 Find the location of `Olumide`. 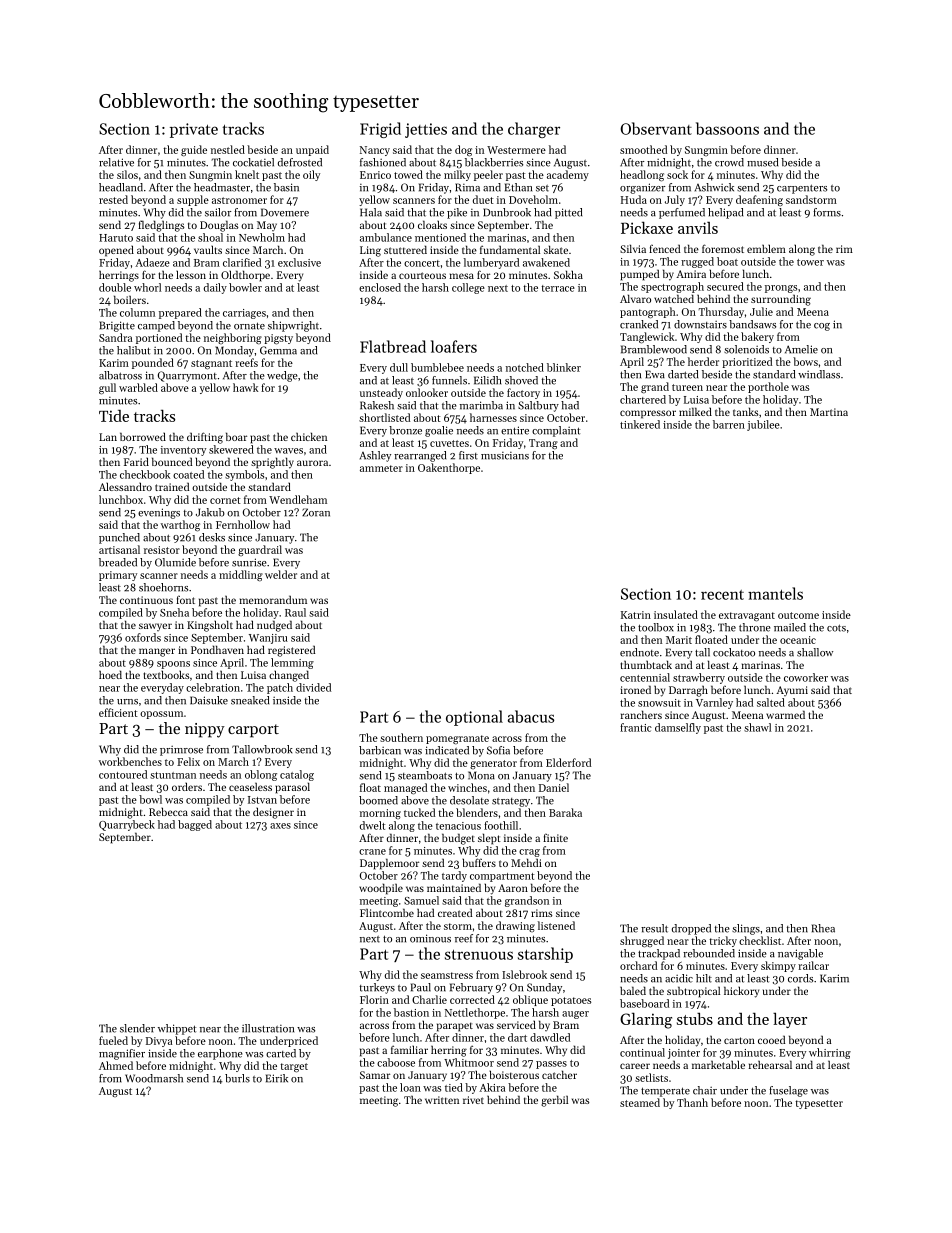

Olumide is located at coordinates (175, 562).
